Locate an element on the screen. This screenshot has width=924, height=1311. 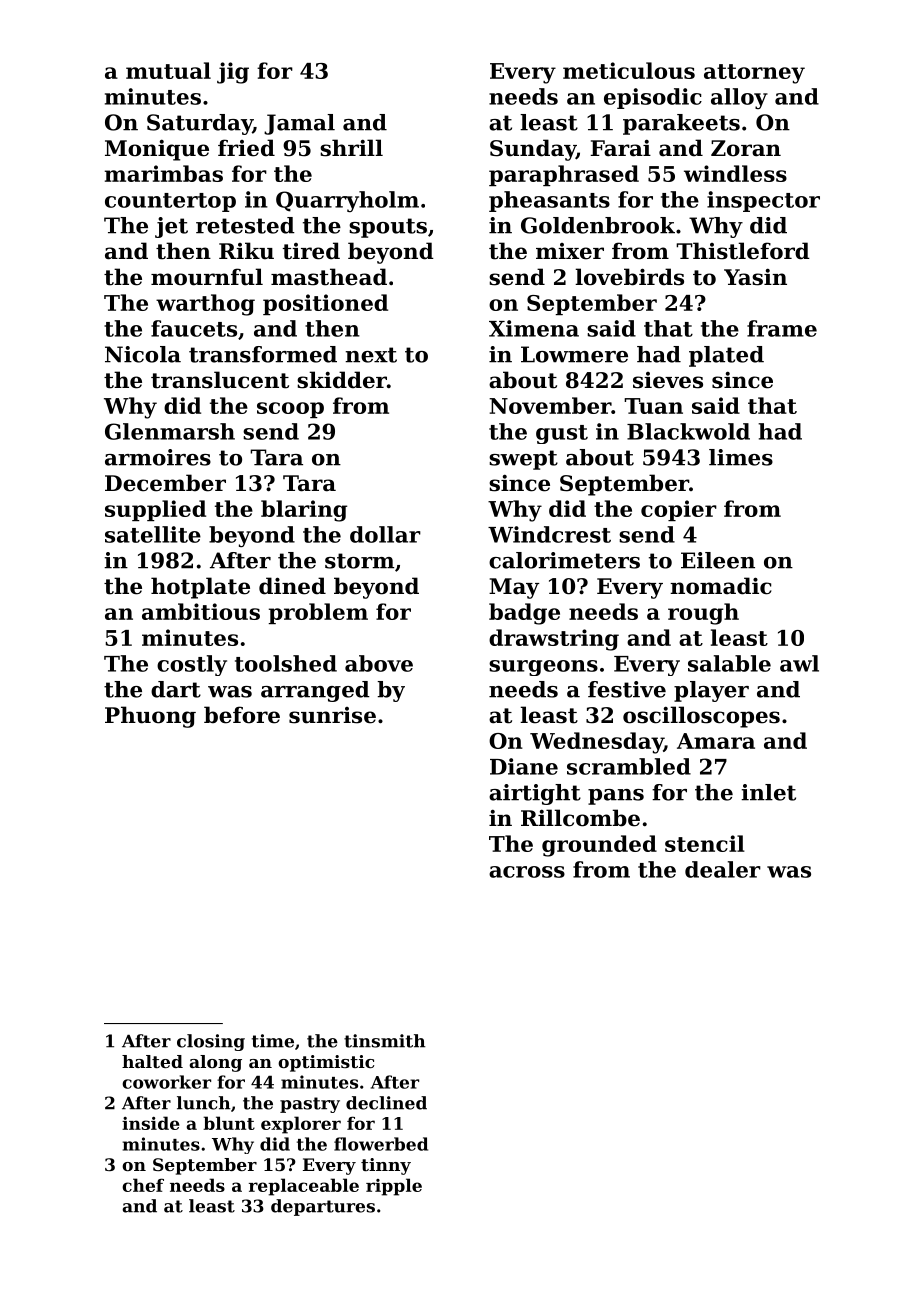
Phuong is located at coordinates (150, 717).
